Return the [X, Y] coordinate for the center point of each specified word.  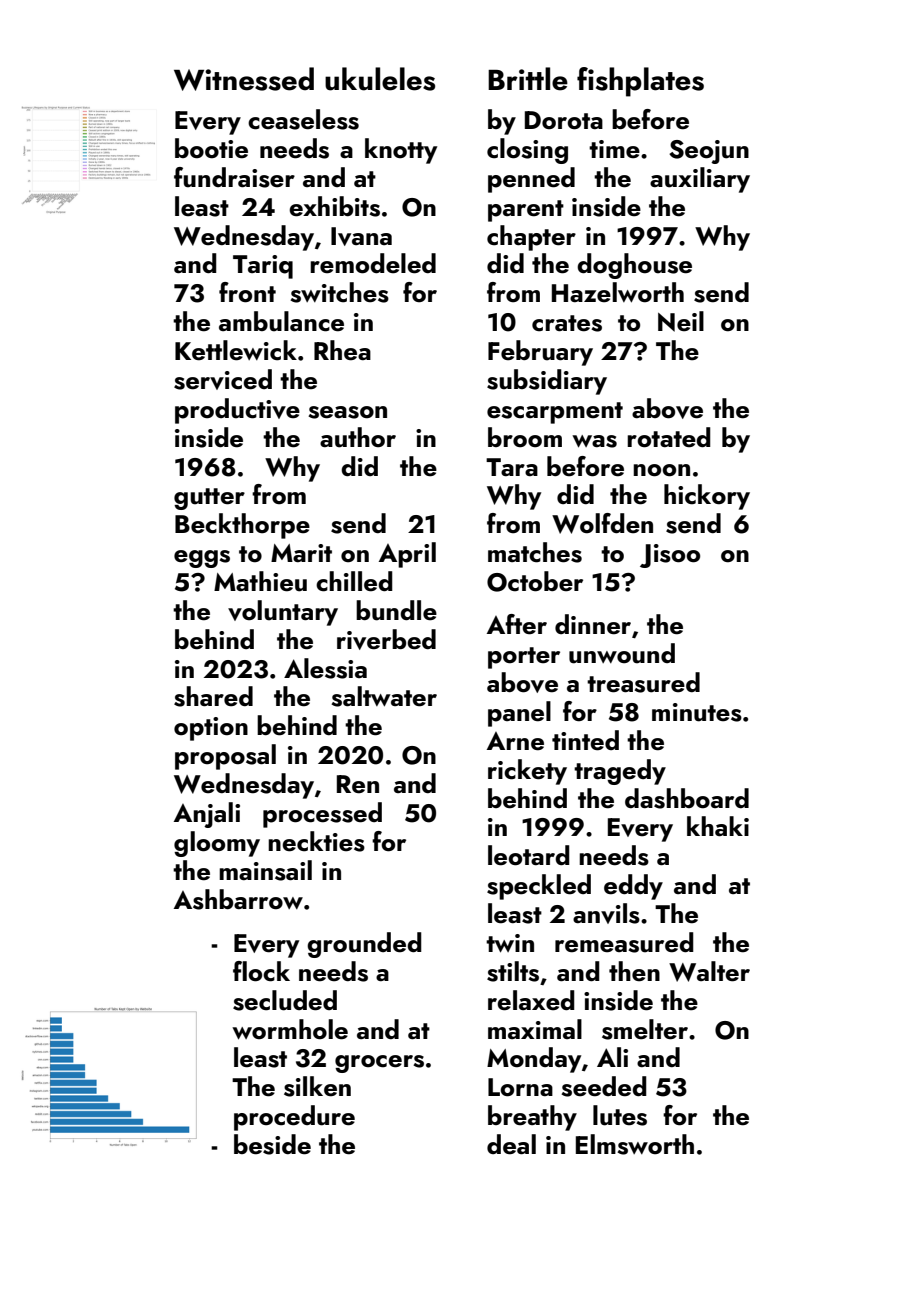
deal [511, 1144]
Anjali [207, 815]
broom [525, 437]
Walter [709, 971]
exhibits [334, 206]
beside [272, 1144]
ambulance [281, 321]
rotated [669, 437]
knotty [401, 151]
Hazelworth [618, 292]
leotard [529, 855]
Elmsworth [635, 1144]
